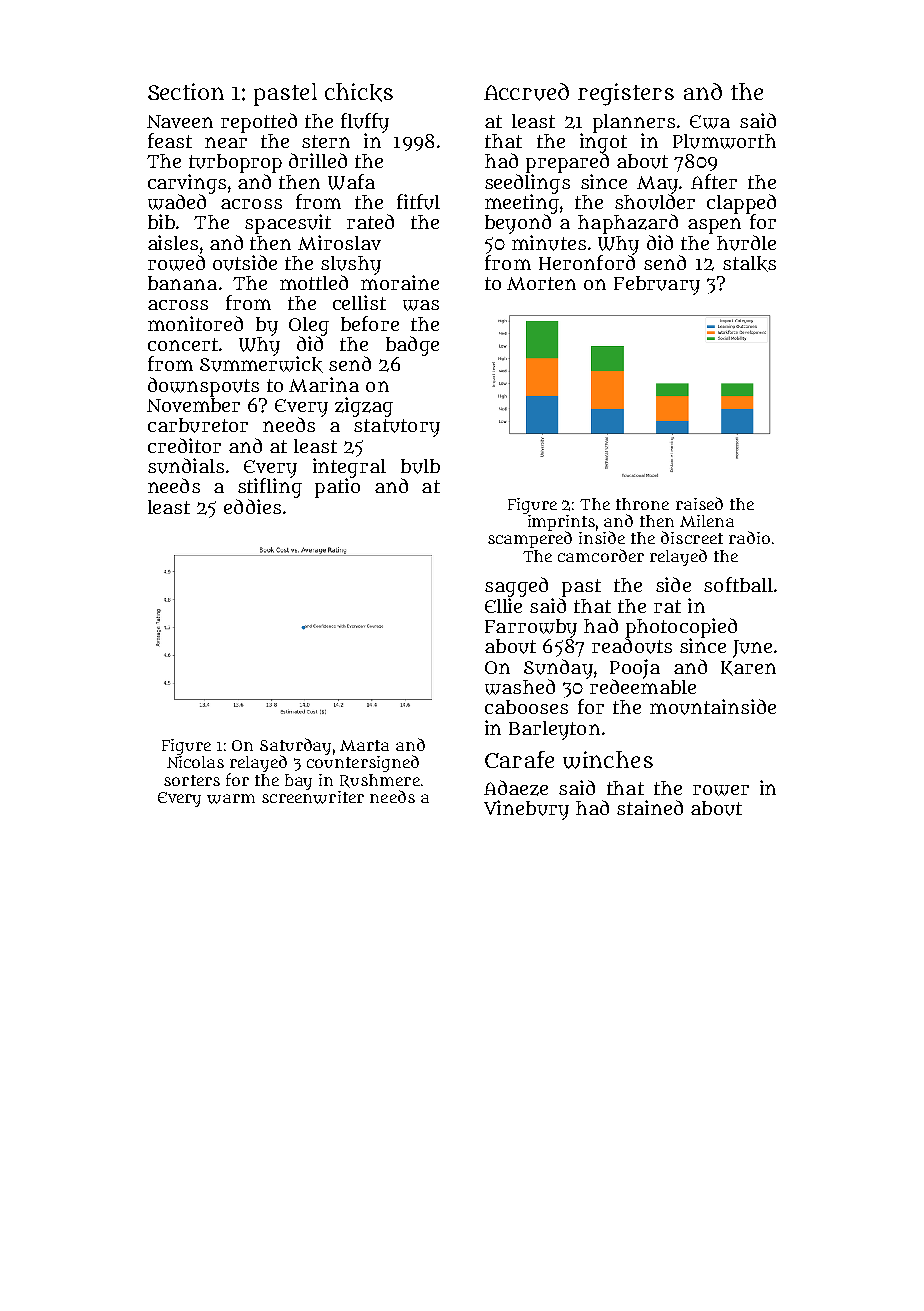  Describe the element at coordinates (626, 94) in the page. I see `registers` at that location.
